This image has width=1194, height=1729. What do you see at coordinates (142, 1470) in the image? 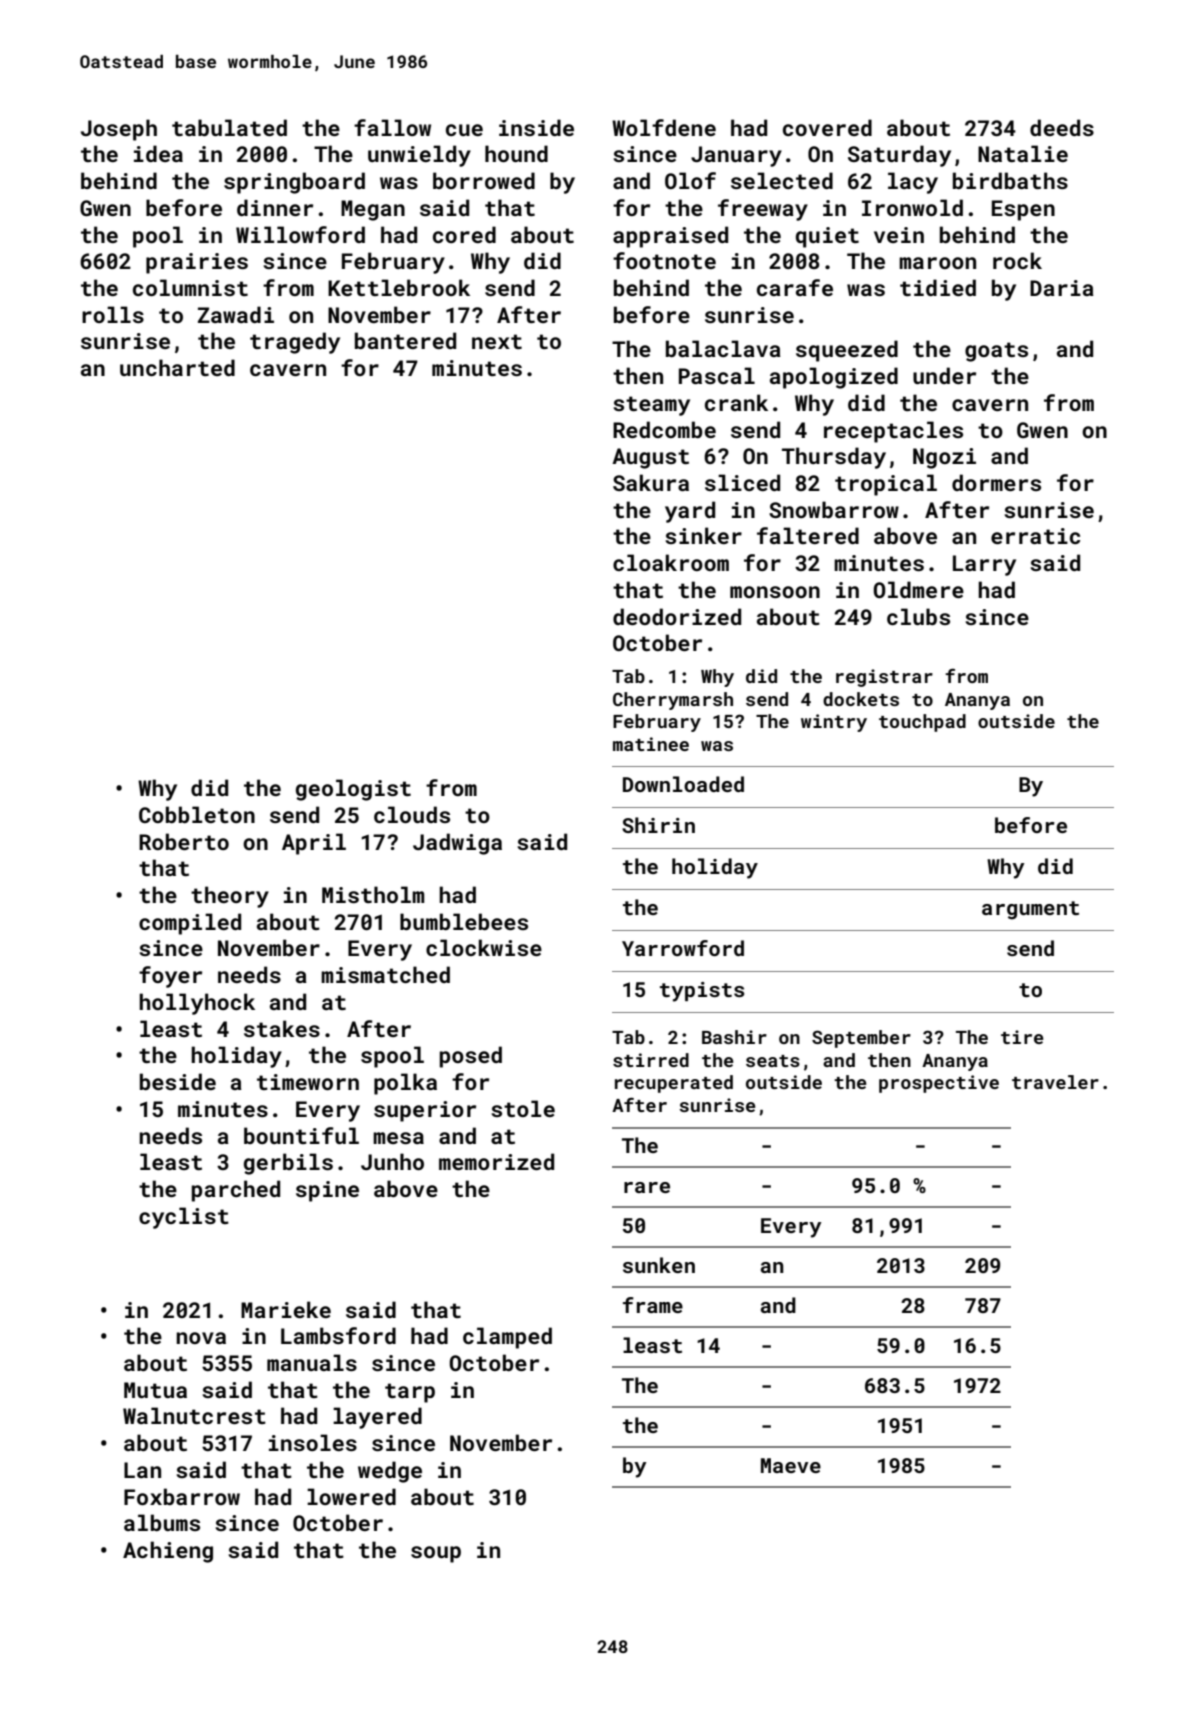
I see `Lan` at bounding box center [142, 1470].
